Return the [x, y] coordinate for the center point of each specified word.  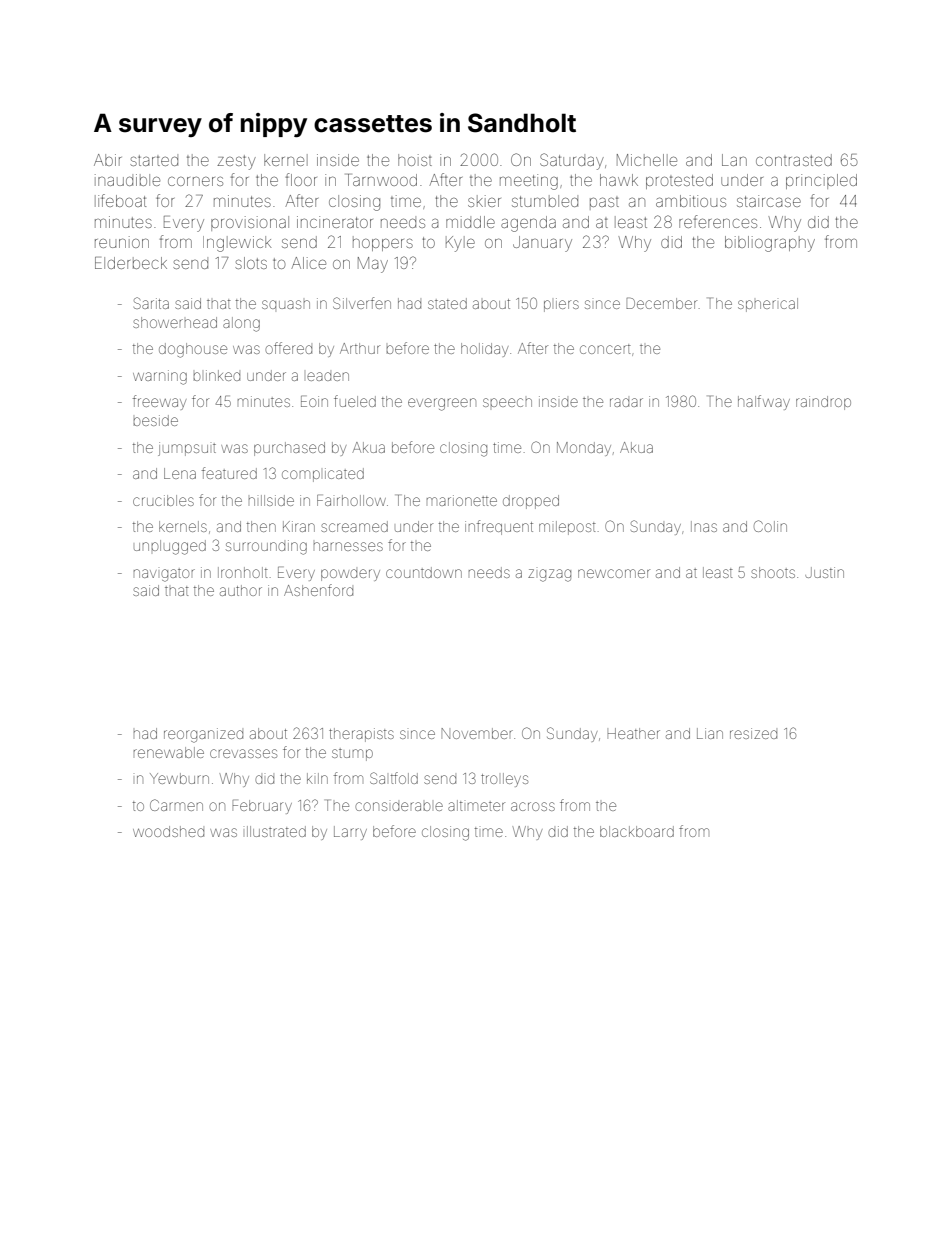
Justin [824, 572]
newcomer [614, 573]
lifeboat [120, 200]
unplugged [170, 547]
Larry [350, 833]
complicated [323, 475]
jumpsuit [187, 449]
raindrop [823, 403]
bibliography [770, 244]
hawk [619, 180]
